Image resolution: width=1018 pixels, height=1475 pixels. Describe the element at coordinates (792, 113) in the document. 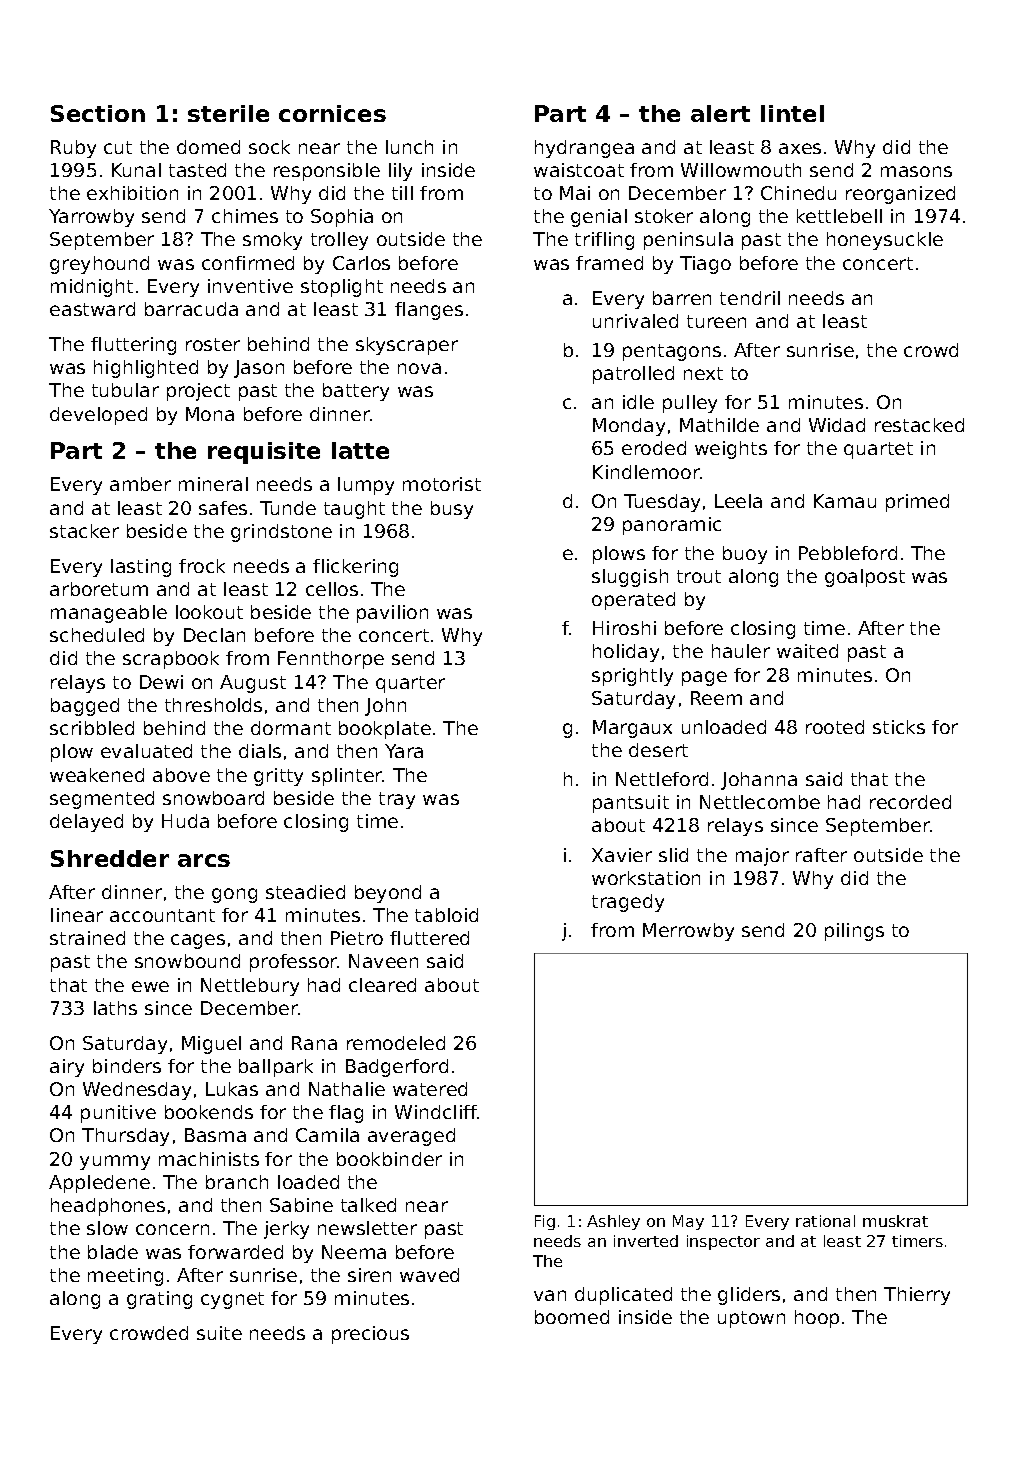

I see `lintel` at that location.
